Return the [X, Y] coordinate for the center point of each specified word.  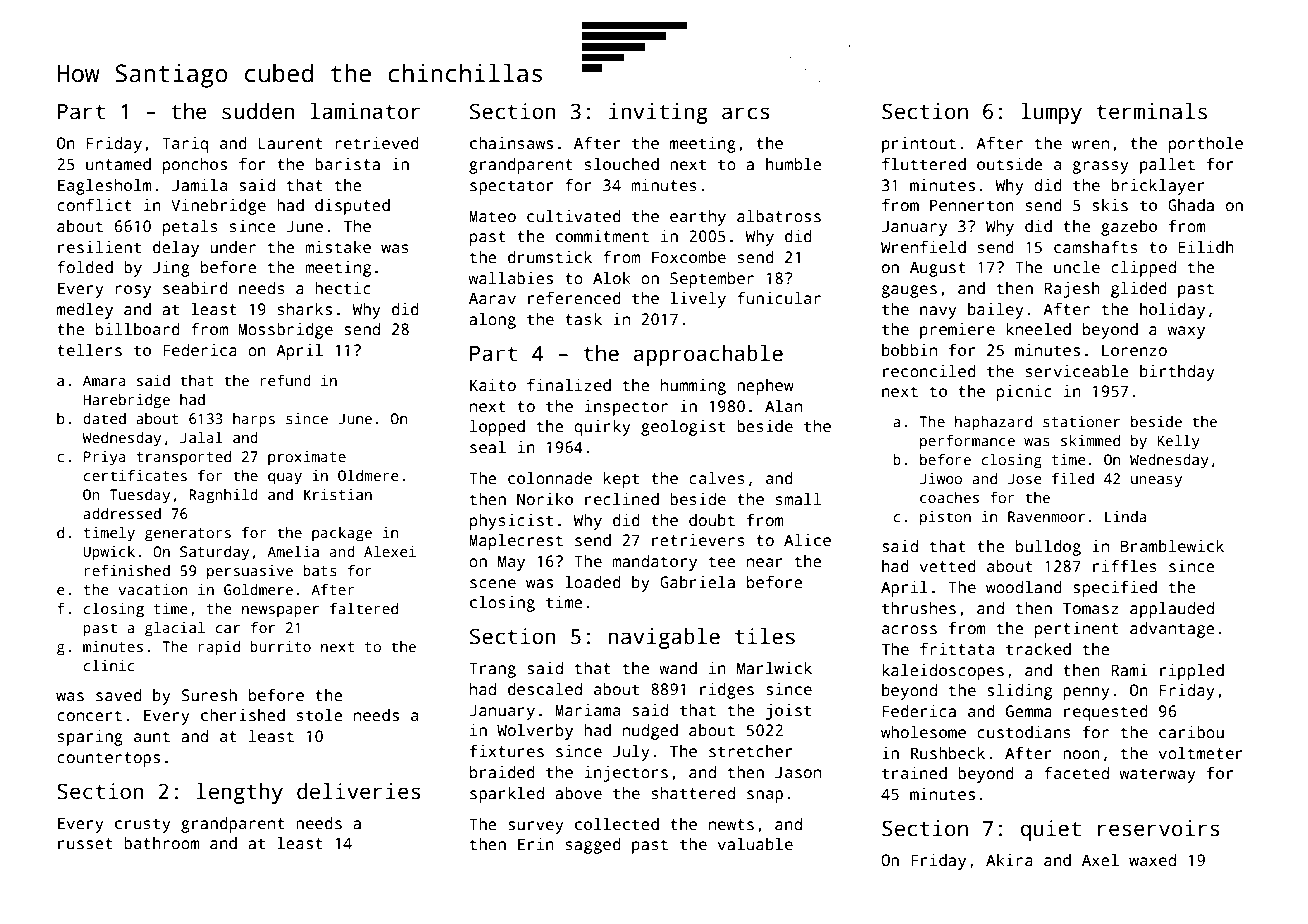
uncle [1077, 267]
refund [285, 380]
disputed [352, 207]
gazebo [1129, 228]
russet [85, 844]
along [492, 321]
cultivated [574, 216]
